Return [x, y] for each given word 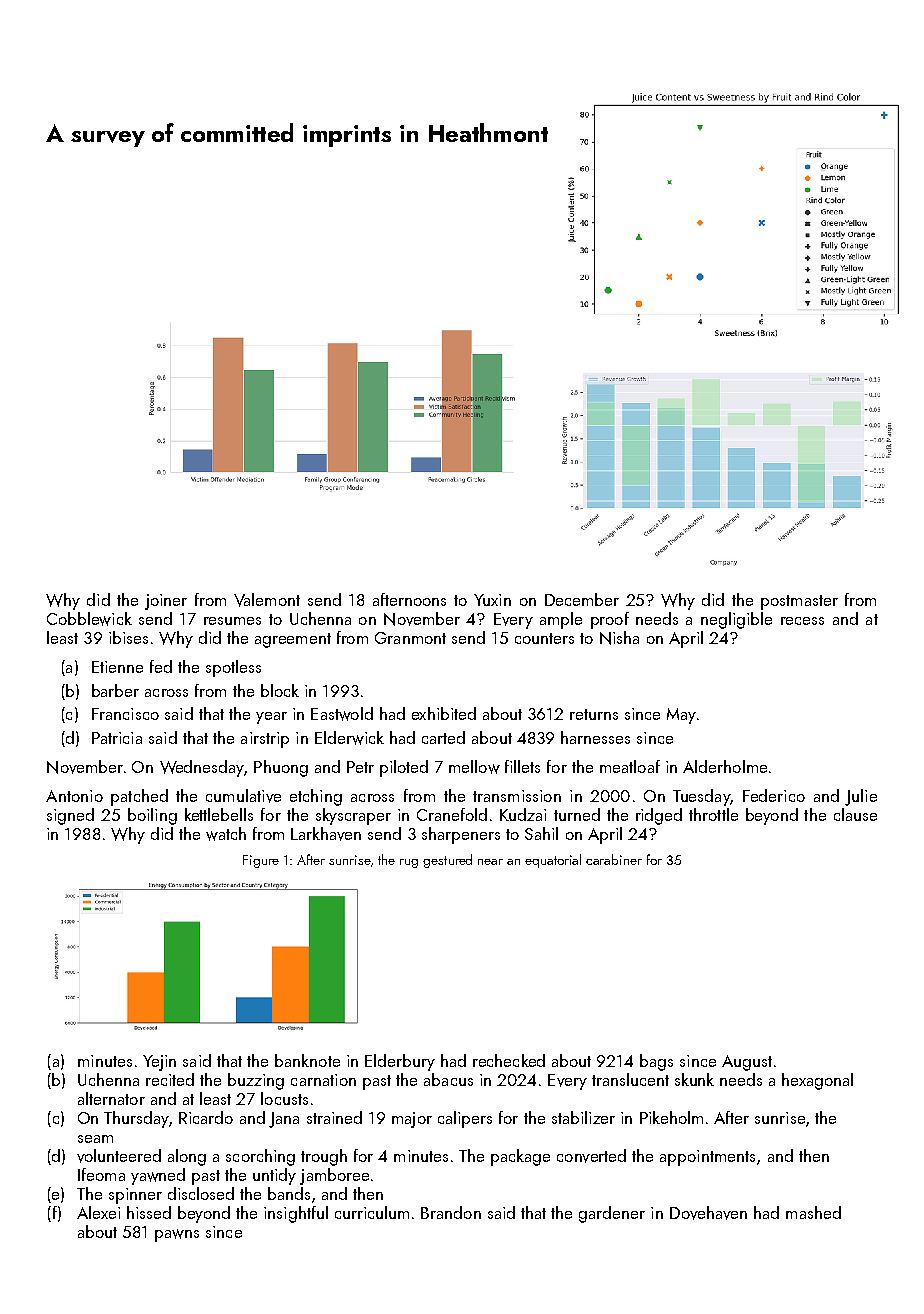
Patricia [117, 738]
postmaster [799, 602]
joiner [166, 602]
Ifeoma [101, 1174]
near [490, 862]
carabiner [614, 859]
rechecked [509, 1060]
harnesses [595, 737]
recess [802, 621]
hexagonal [817, 1081]
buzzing [256, 1081]
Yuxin [492, 600]
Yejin [159, 1063]
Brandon [451, 1212]
